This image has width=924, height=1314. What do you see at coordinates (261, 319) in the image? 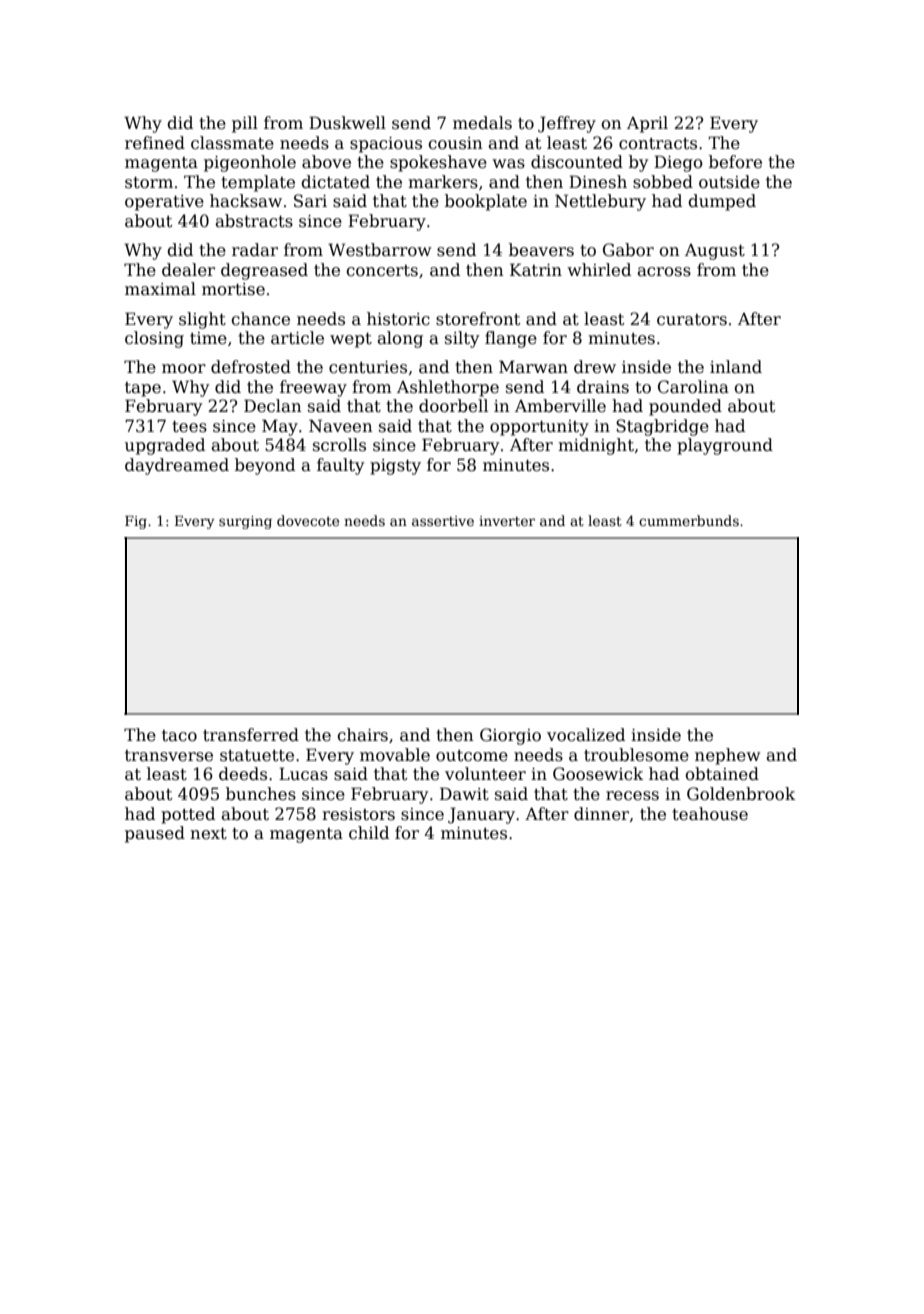
I see `chance` at bounding box center [261, 319].
